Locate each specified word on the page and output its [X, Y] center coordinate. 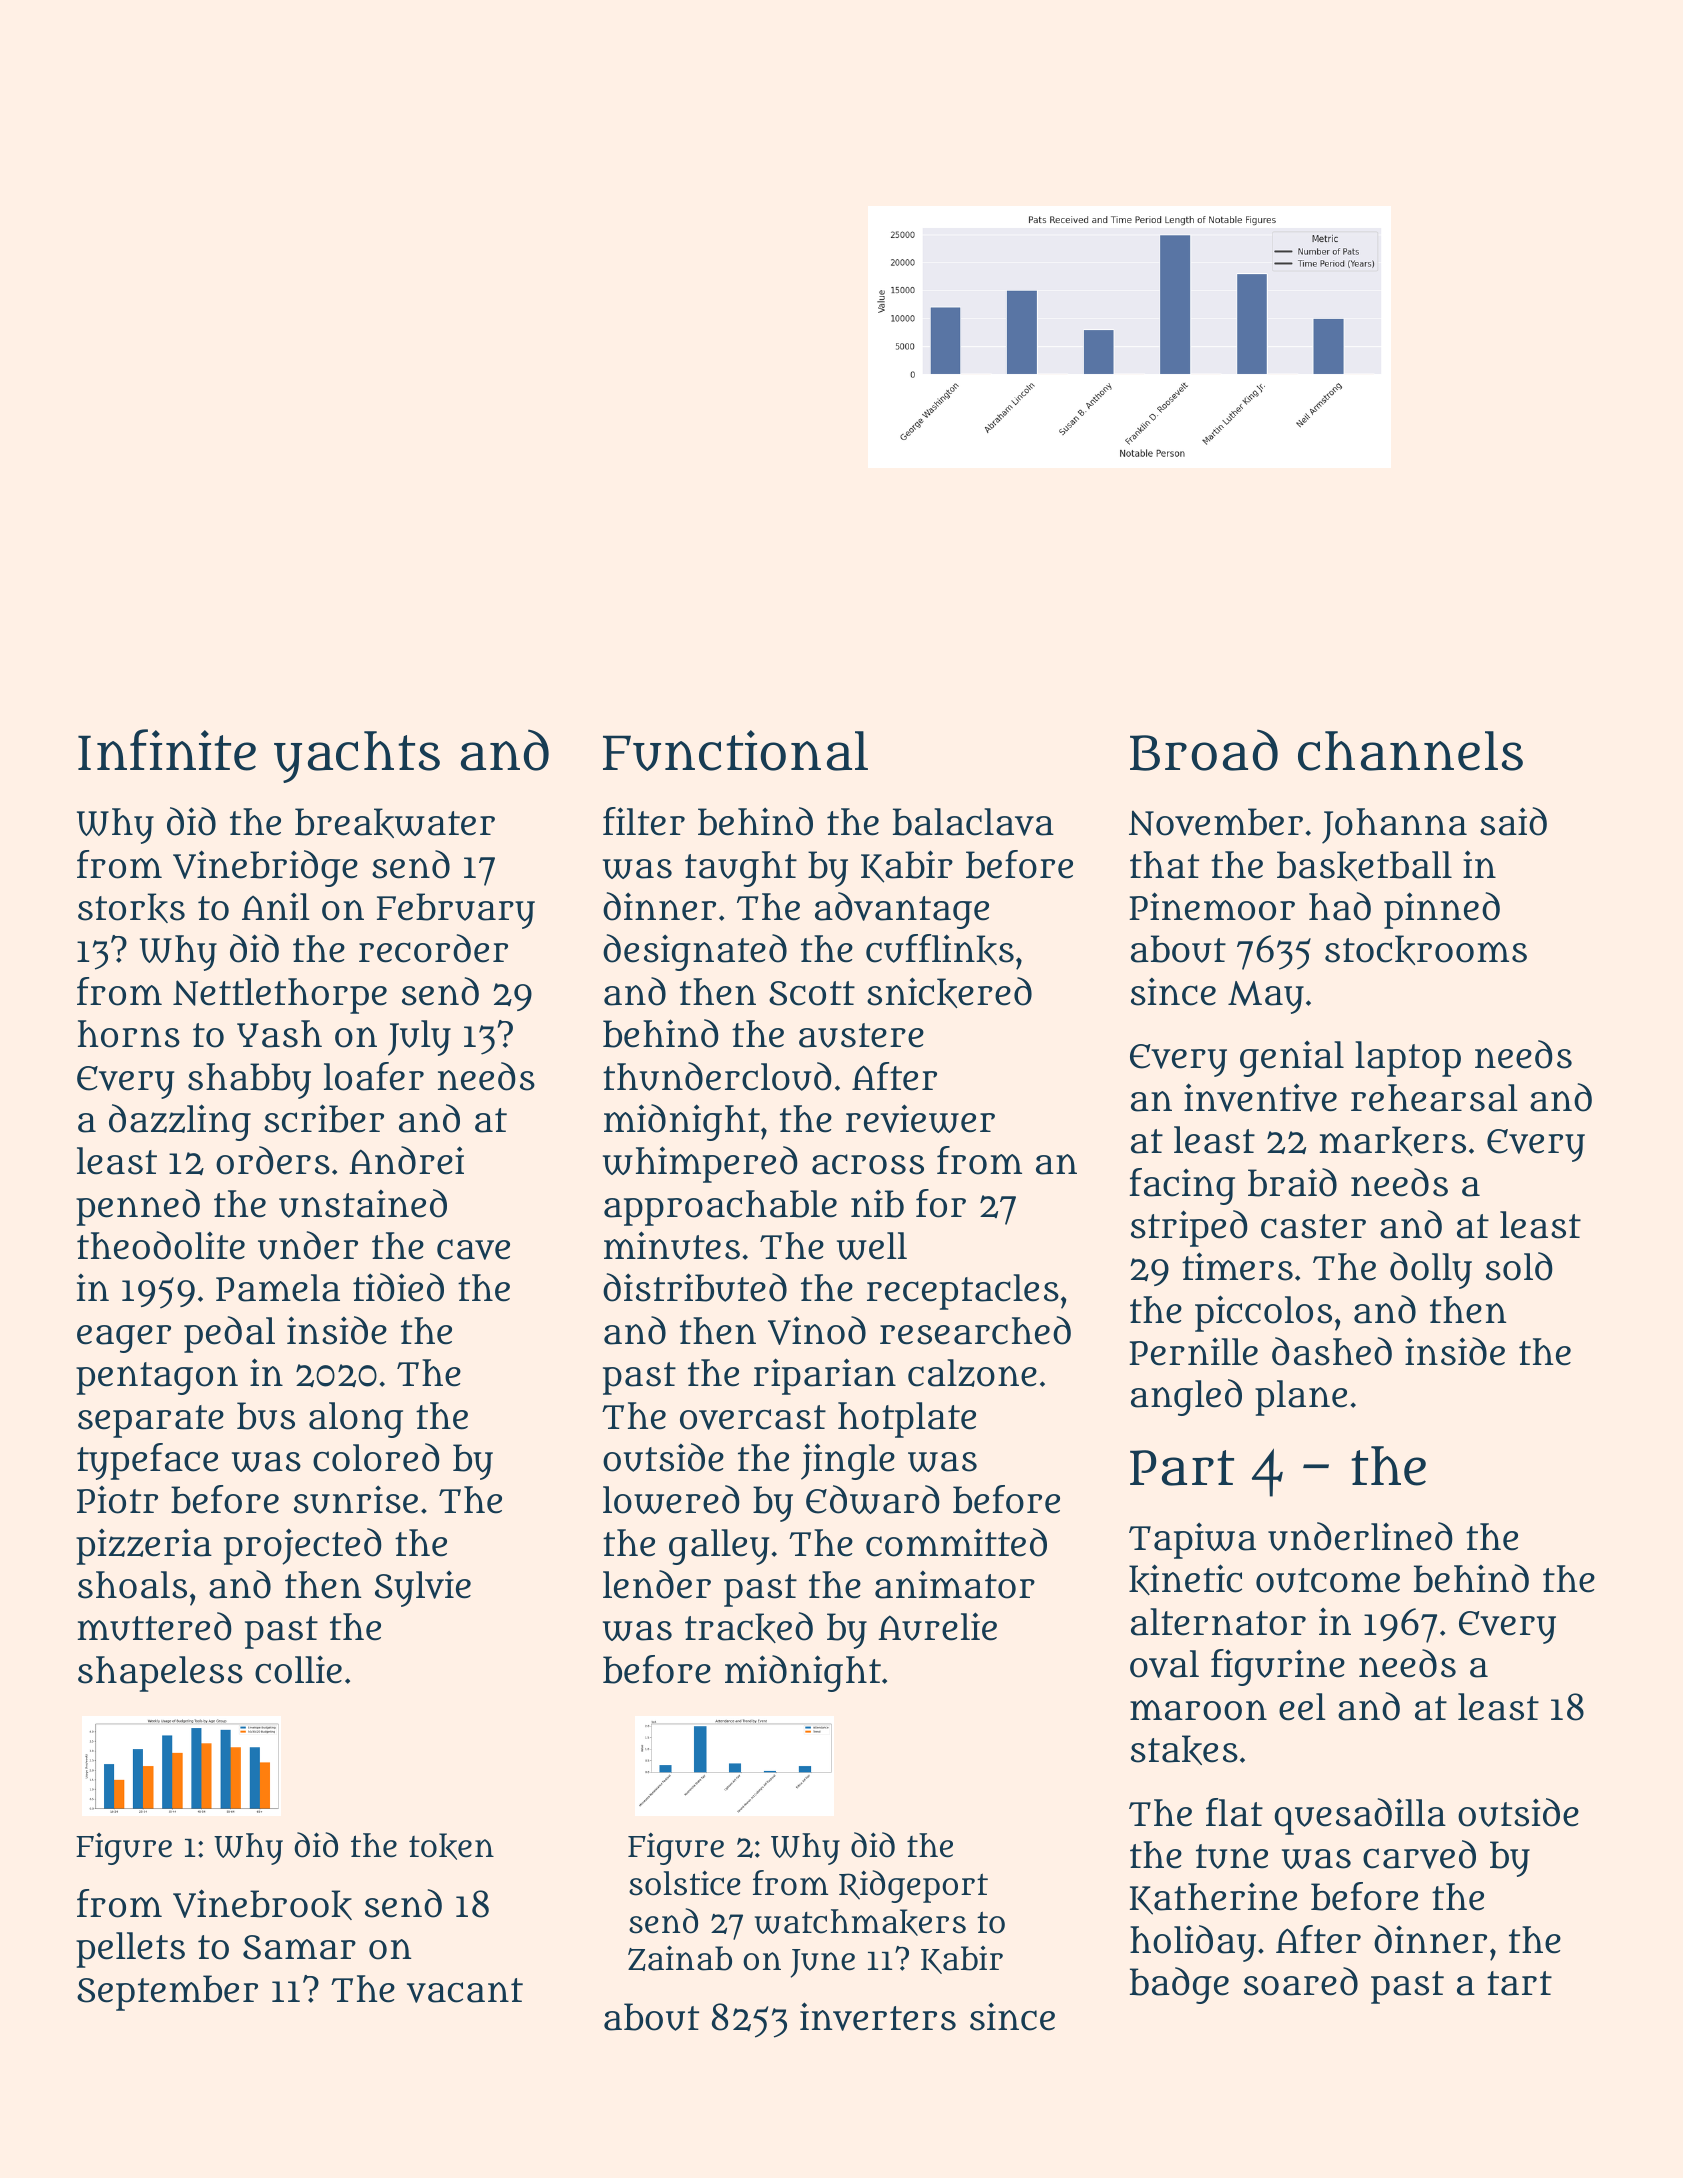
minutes [672, 1245]
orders [273, 1160]
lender [657, 1584]
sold [1519, 1266]
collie [298, 1670]
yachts [357, 757]
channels [1410, 751]
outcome [1328, 1580]
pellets [130, 1950]
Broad [1204, 750]
